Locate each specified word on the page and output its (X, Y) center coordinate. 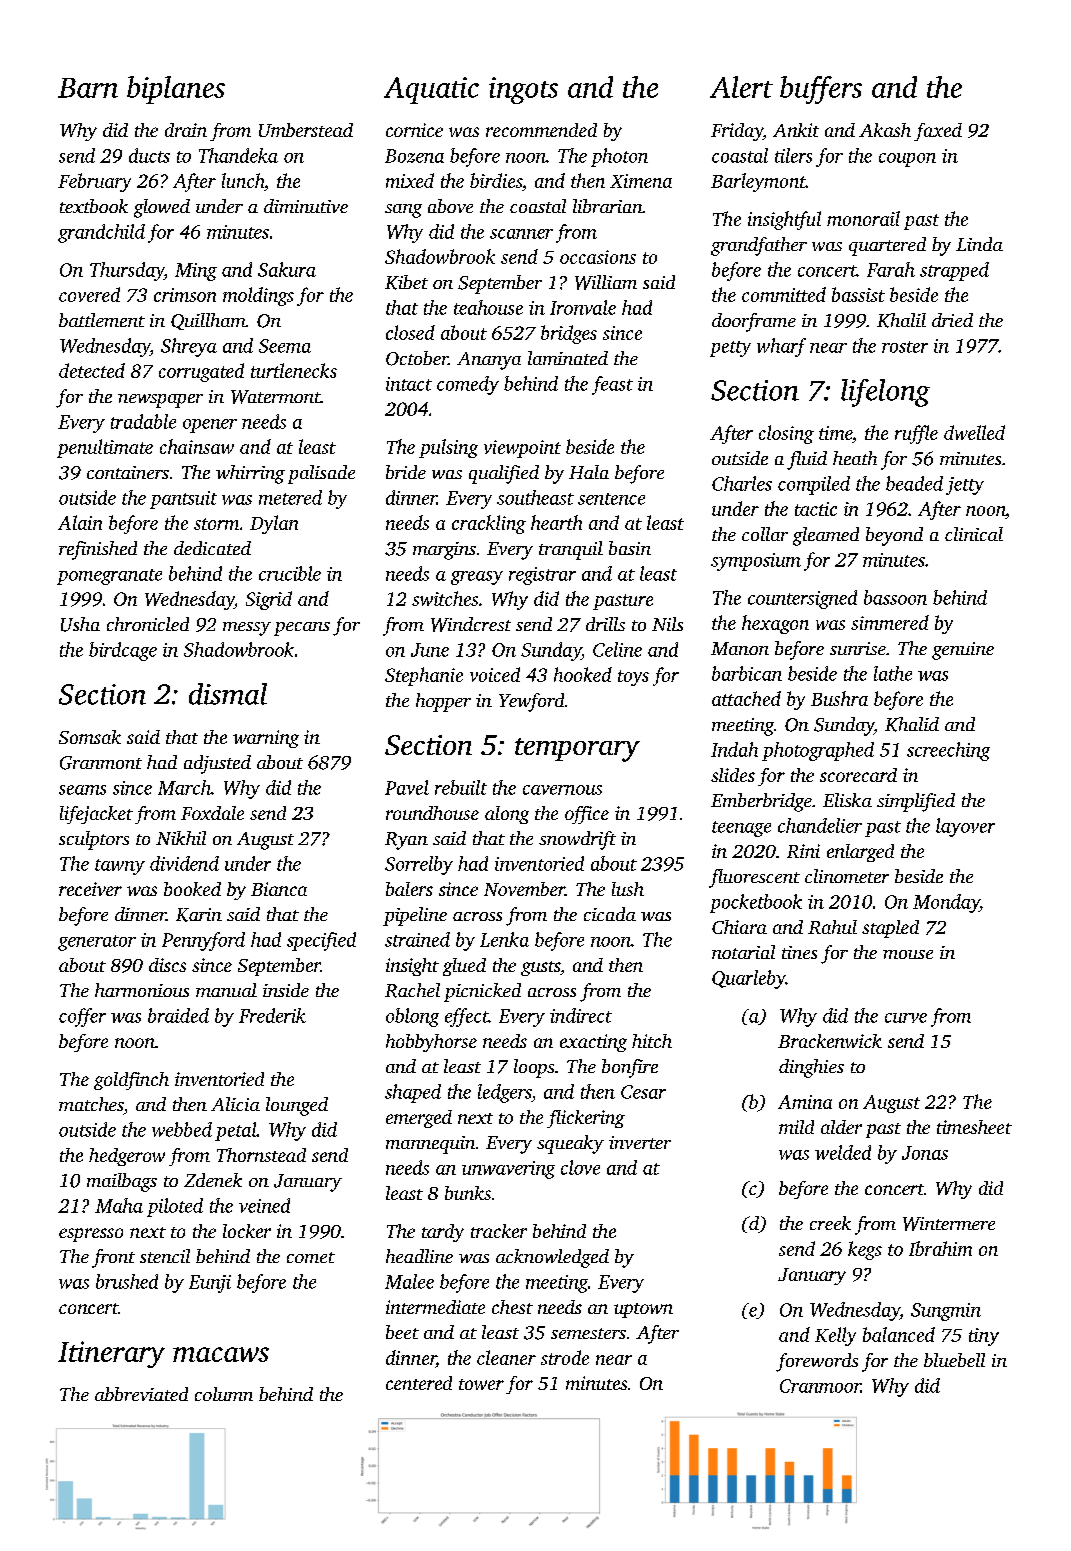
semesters (588, 1333)
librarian (608, 206)
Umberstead (306, 130)
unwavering (508, 1170)
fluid (807, 460)
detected (92, 370)
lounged (297, 1106)
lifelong (885, 393)
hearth (556, 522)
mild (796, 1127)
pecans (302, 629)
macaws (221, 1354)
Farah (891, 269)
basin (630, 548)
